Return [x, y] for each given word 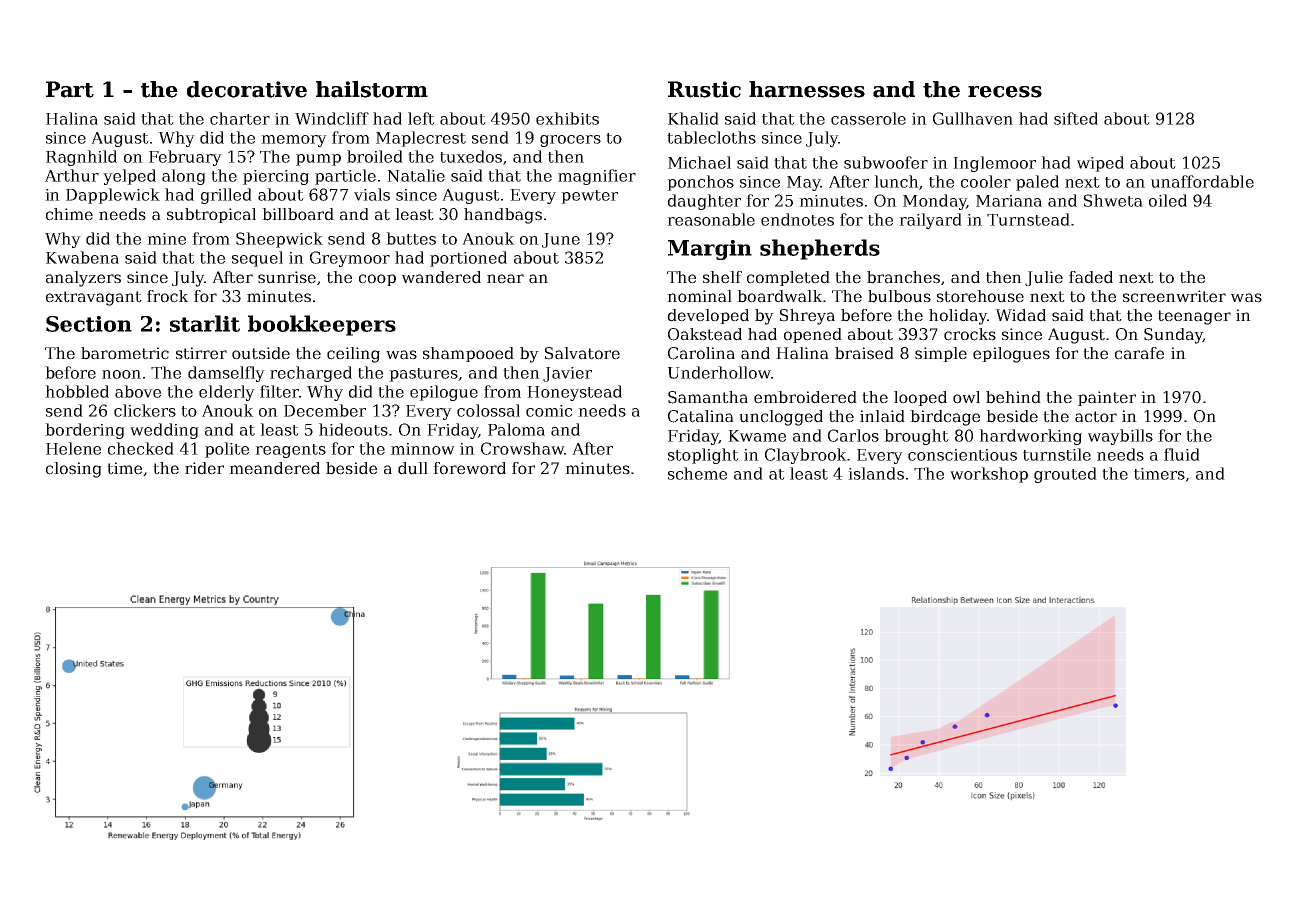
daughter [704, 202]
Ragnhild [81, 158]
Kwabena [82, 257]
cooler [986, 181]
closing [74, 470]
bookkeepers [322, 325]
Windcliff [332, 118]
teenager [1194, 317]
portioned [468, 259]
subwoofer [886, 162]
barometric [125, 353]
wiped [1100, 164]
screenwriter [1174, 296]
